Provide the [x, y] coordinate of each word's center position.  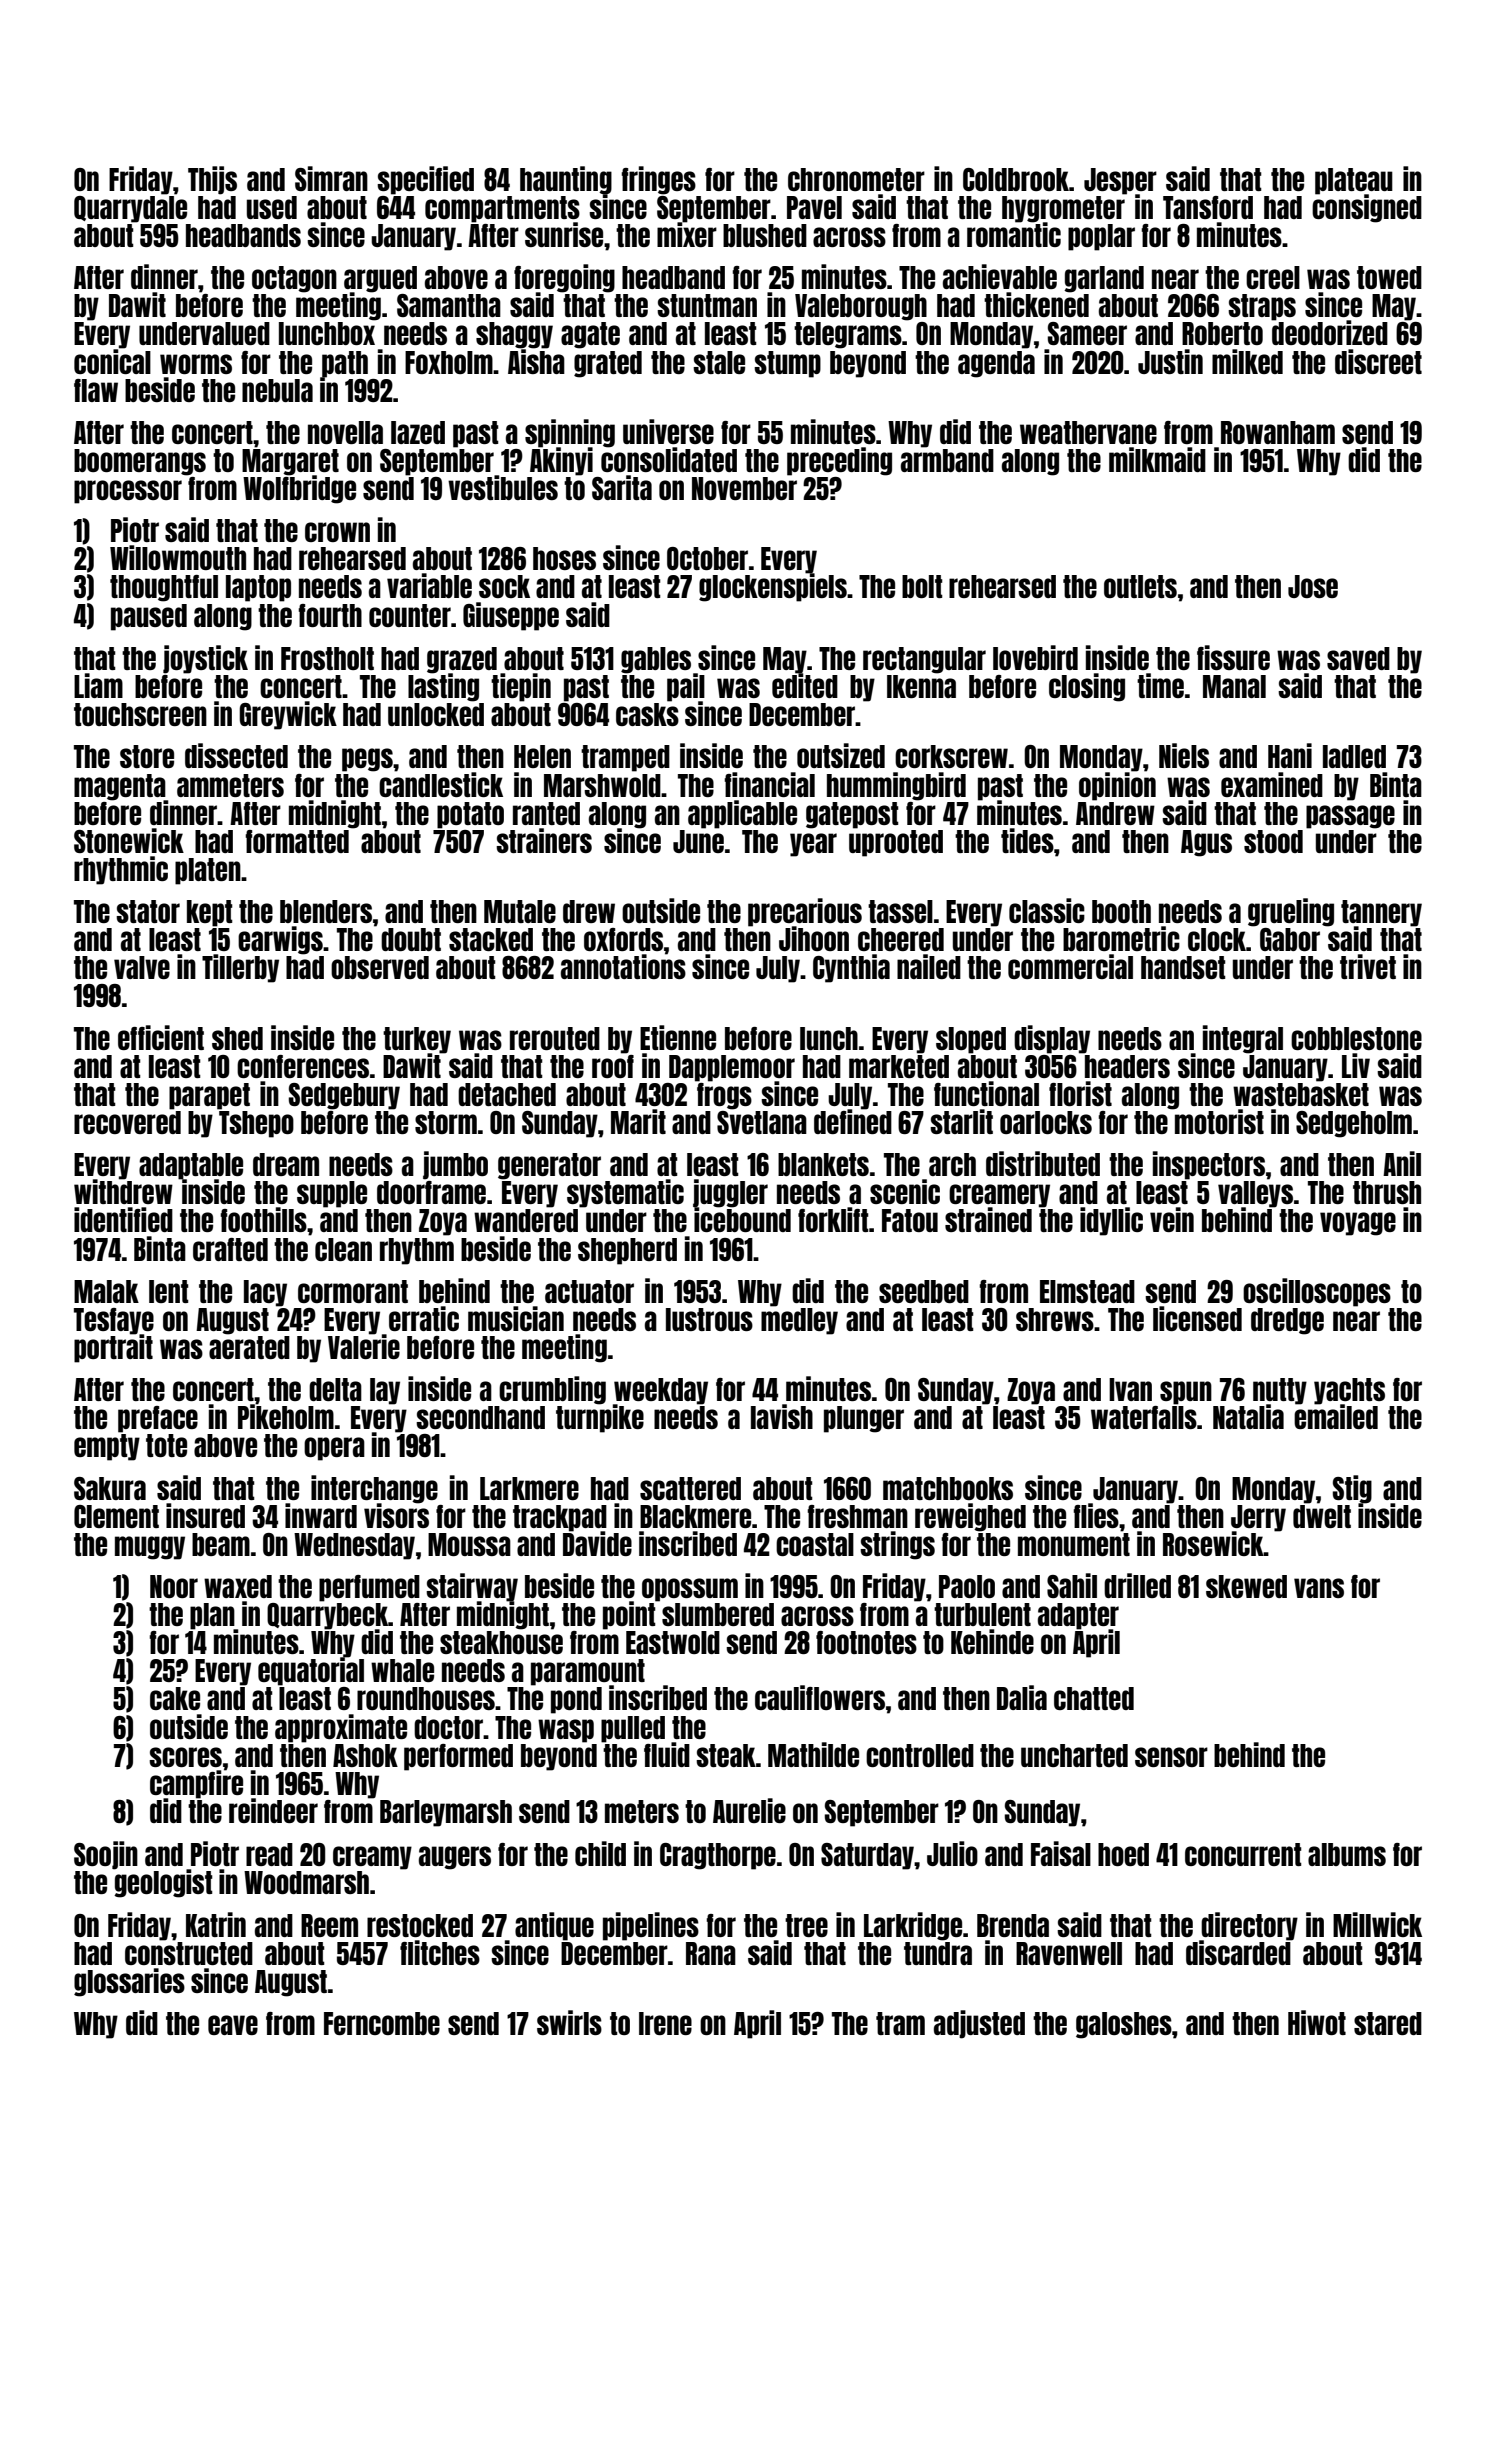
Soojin [106, 1855]
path [345, 364]
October [707, 558]
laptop [258, 588]
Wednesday [354, 1546]
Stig [1352, 1489]
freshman [857, 1516]
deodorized [1330, 333]
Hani [1290, 755]
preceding [839, 461]
